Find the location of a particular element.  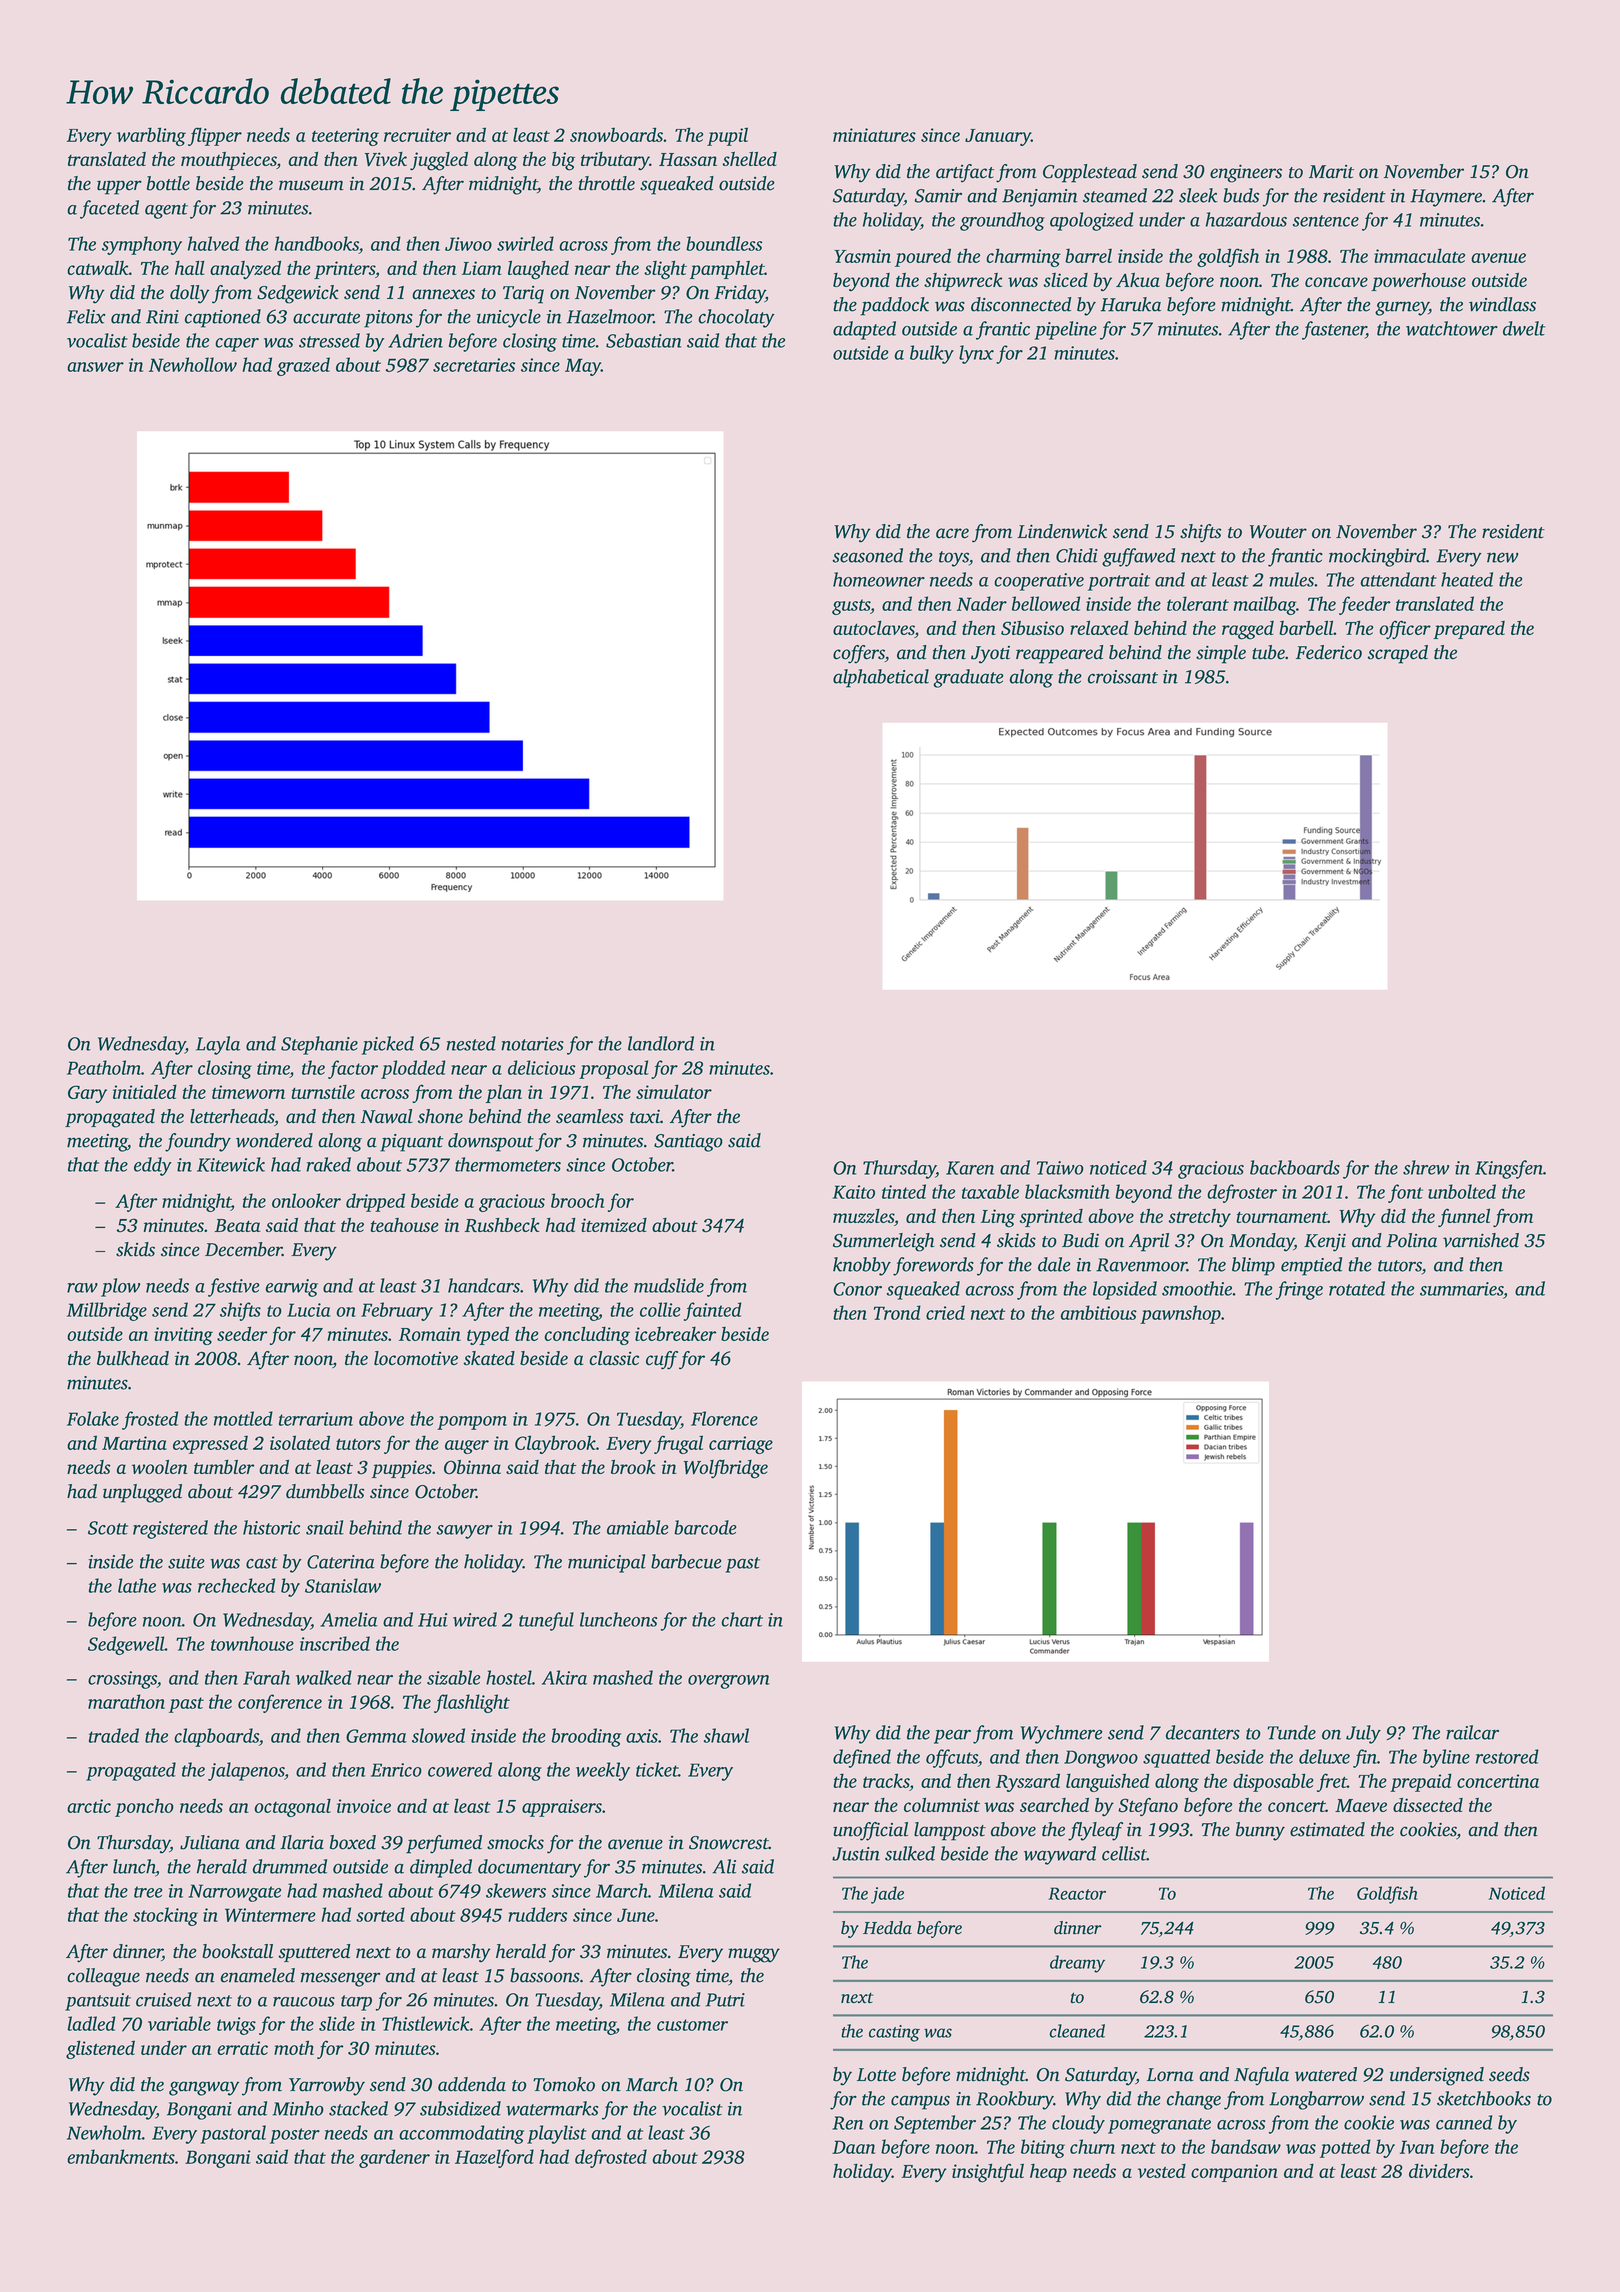

flipper is located at coordinates (215, 136).
